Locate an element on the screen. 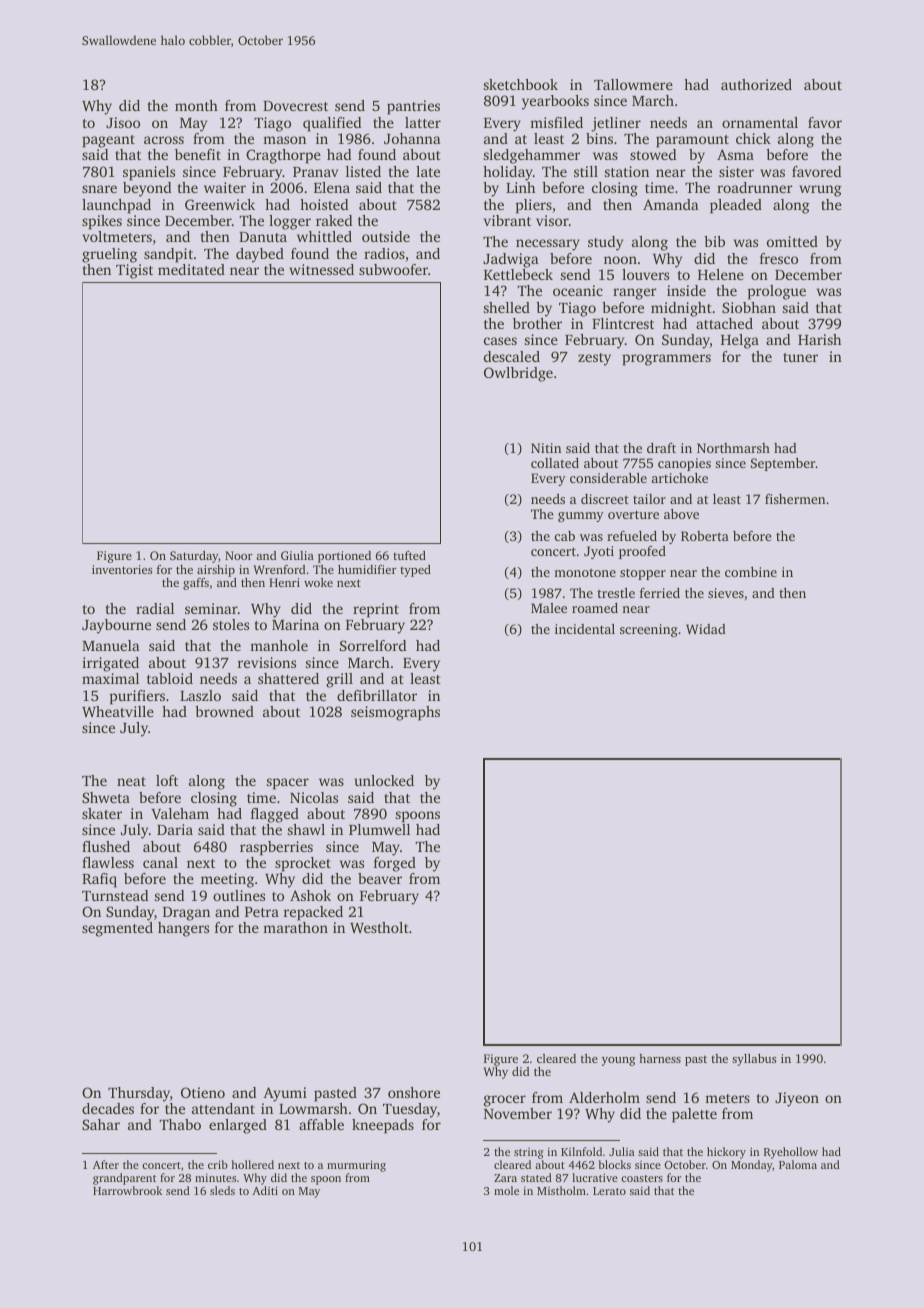  Sorrelford is located at coordinates (373, 645).
